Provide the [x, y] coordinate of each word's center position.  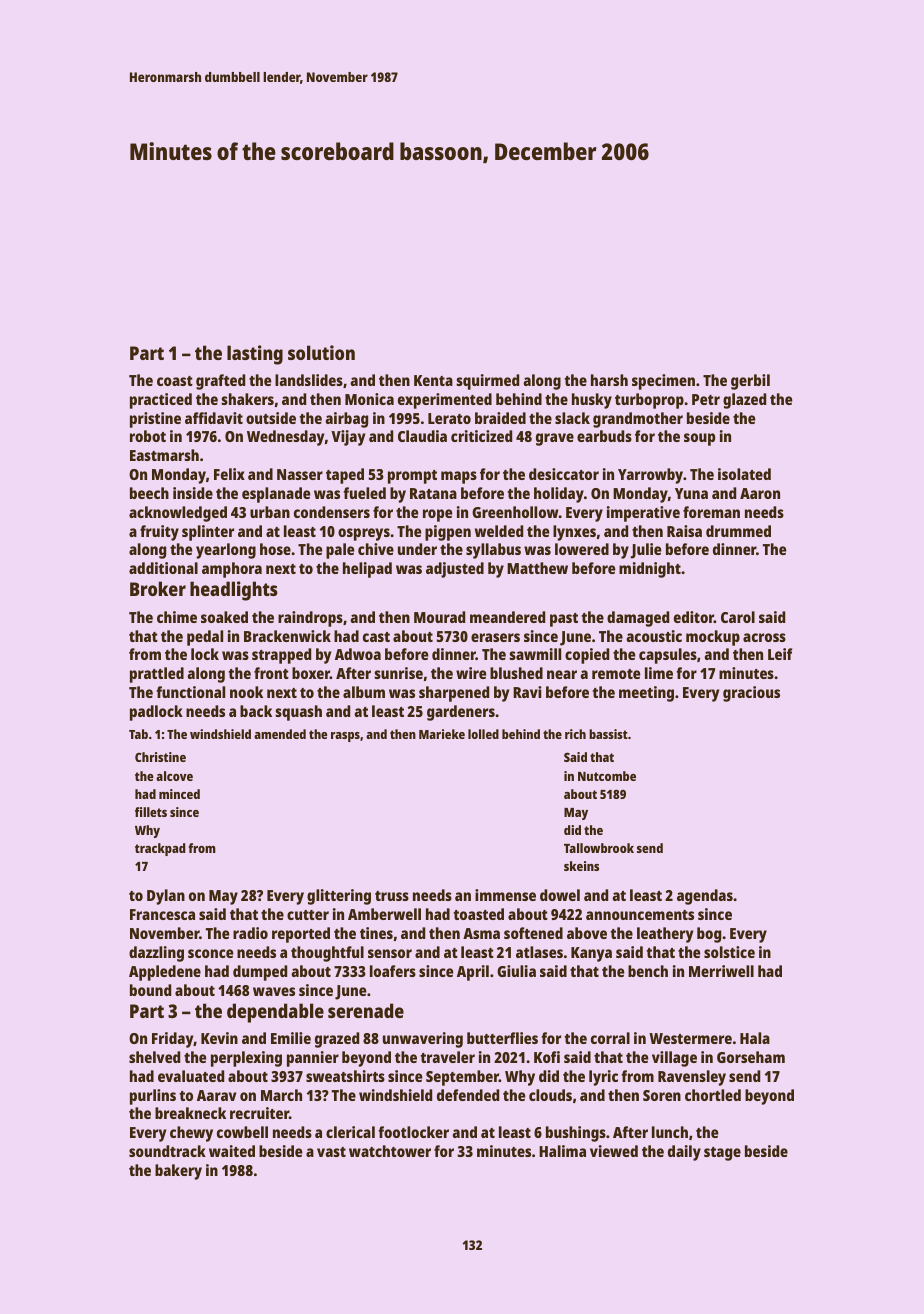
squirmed [487, 382]
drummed [738, 531]
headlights [234, 591]
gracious [751, 694]
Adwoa [358, 654]
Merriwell [721, 971]
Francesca [162, 914]
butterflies [502, 1038]
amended [280, 734]
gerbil [750, 382]
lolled [483, 734]
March [281, 1095]
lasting [255, 355]
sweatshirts [345, 1076]
